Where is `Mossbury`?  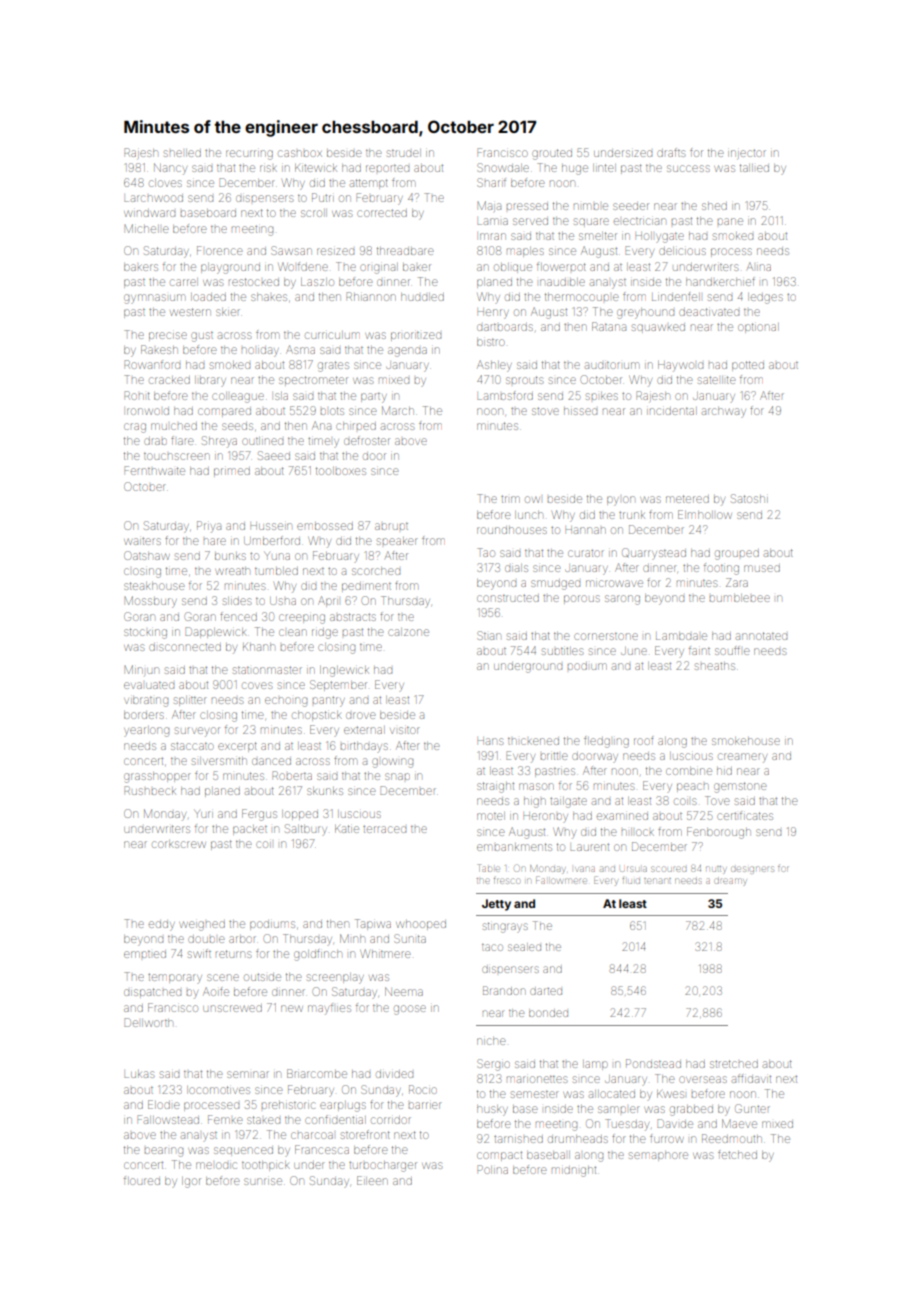
Mossbury is located at coordinates (151, 602).
